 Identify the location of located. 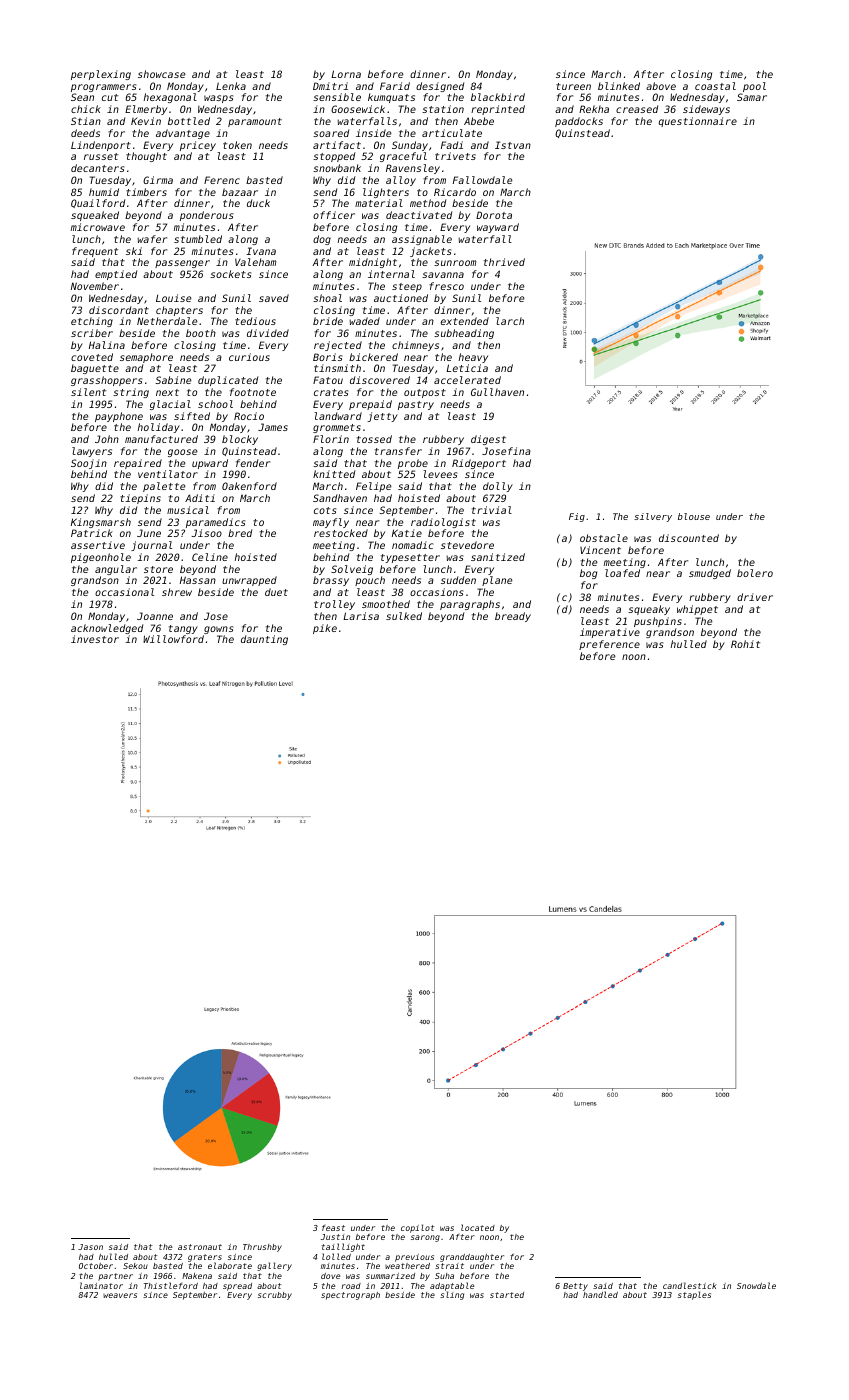
(478, 1227).
